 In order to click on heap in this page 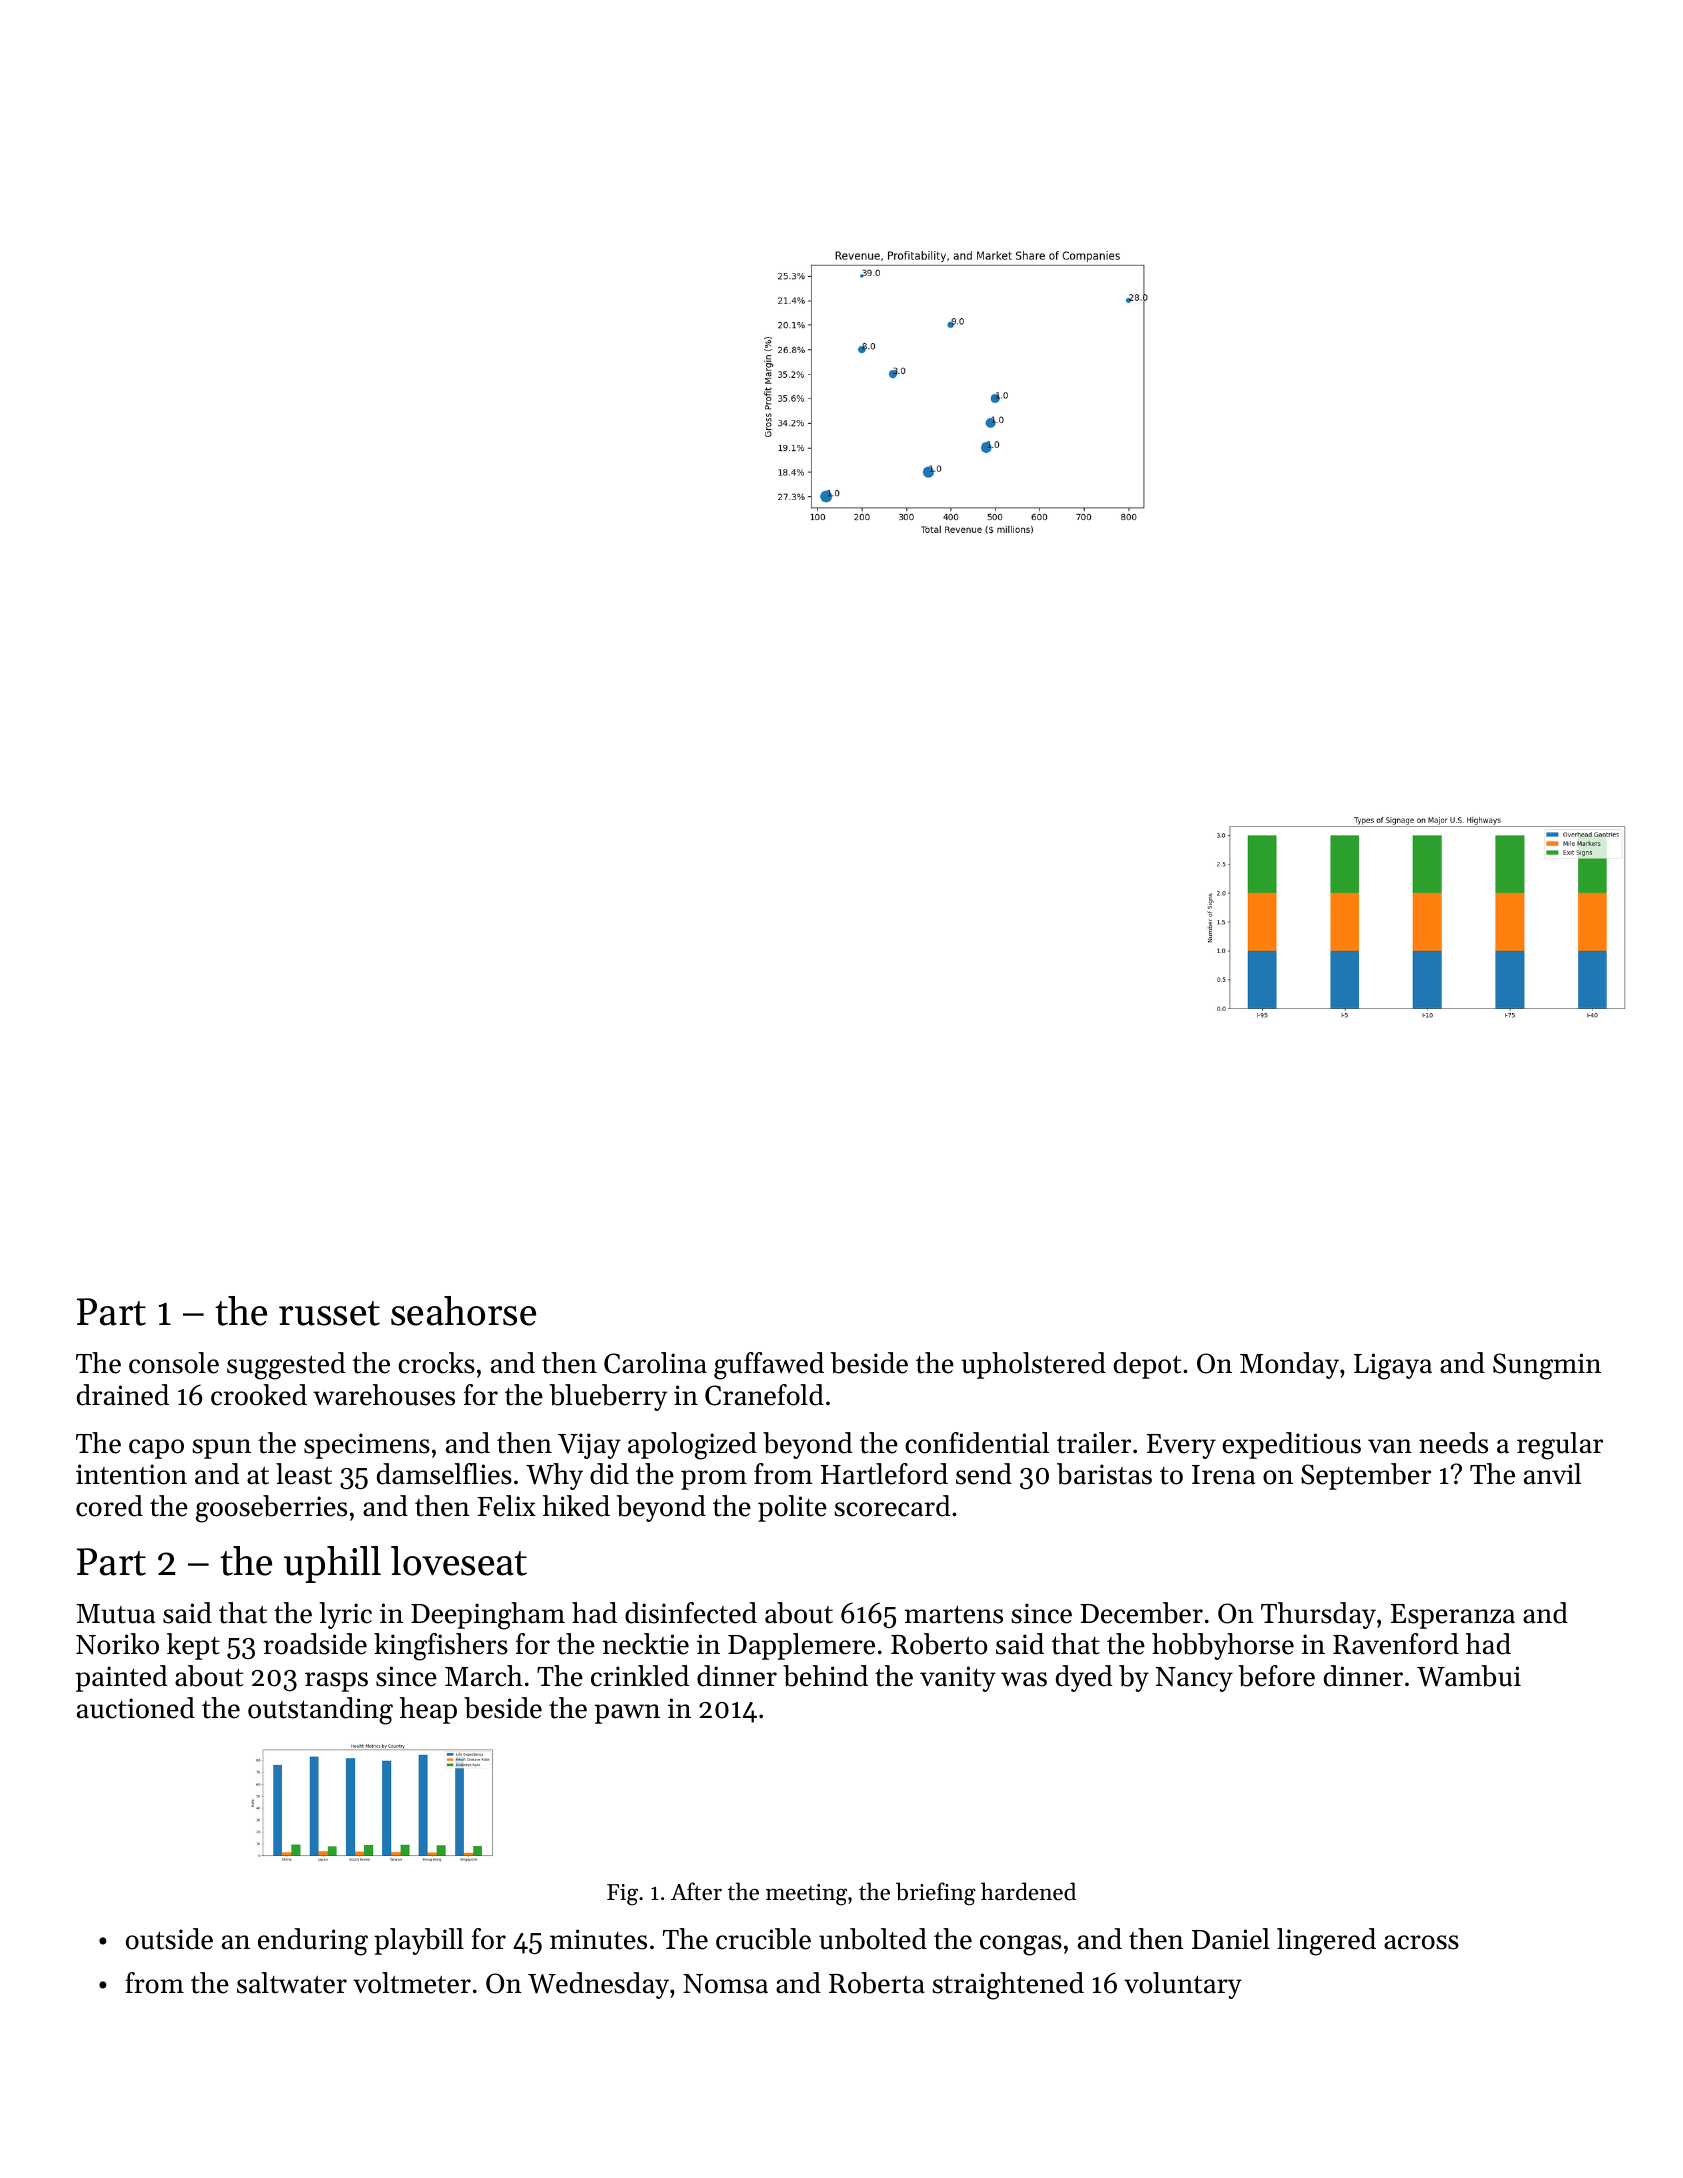, I will do `click(428, 1710)`.
